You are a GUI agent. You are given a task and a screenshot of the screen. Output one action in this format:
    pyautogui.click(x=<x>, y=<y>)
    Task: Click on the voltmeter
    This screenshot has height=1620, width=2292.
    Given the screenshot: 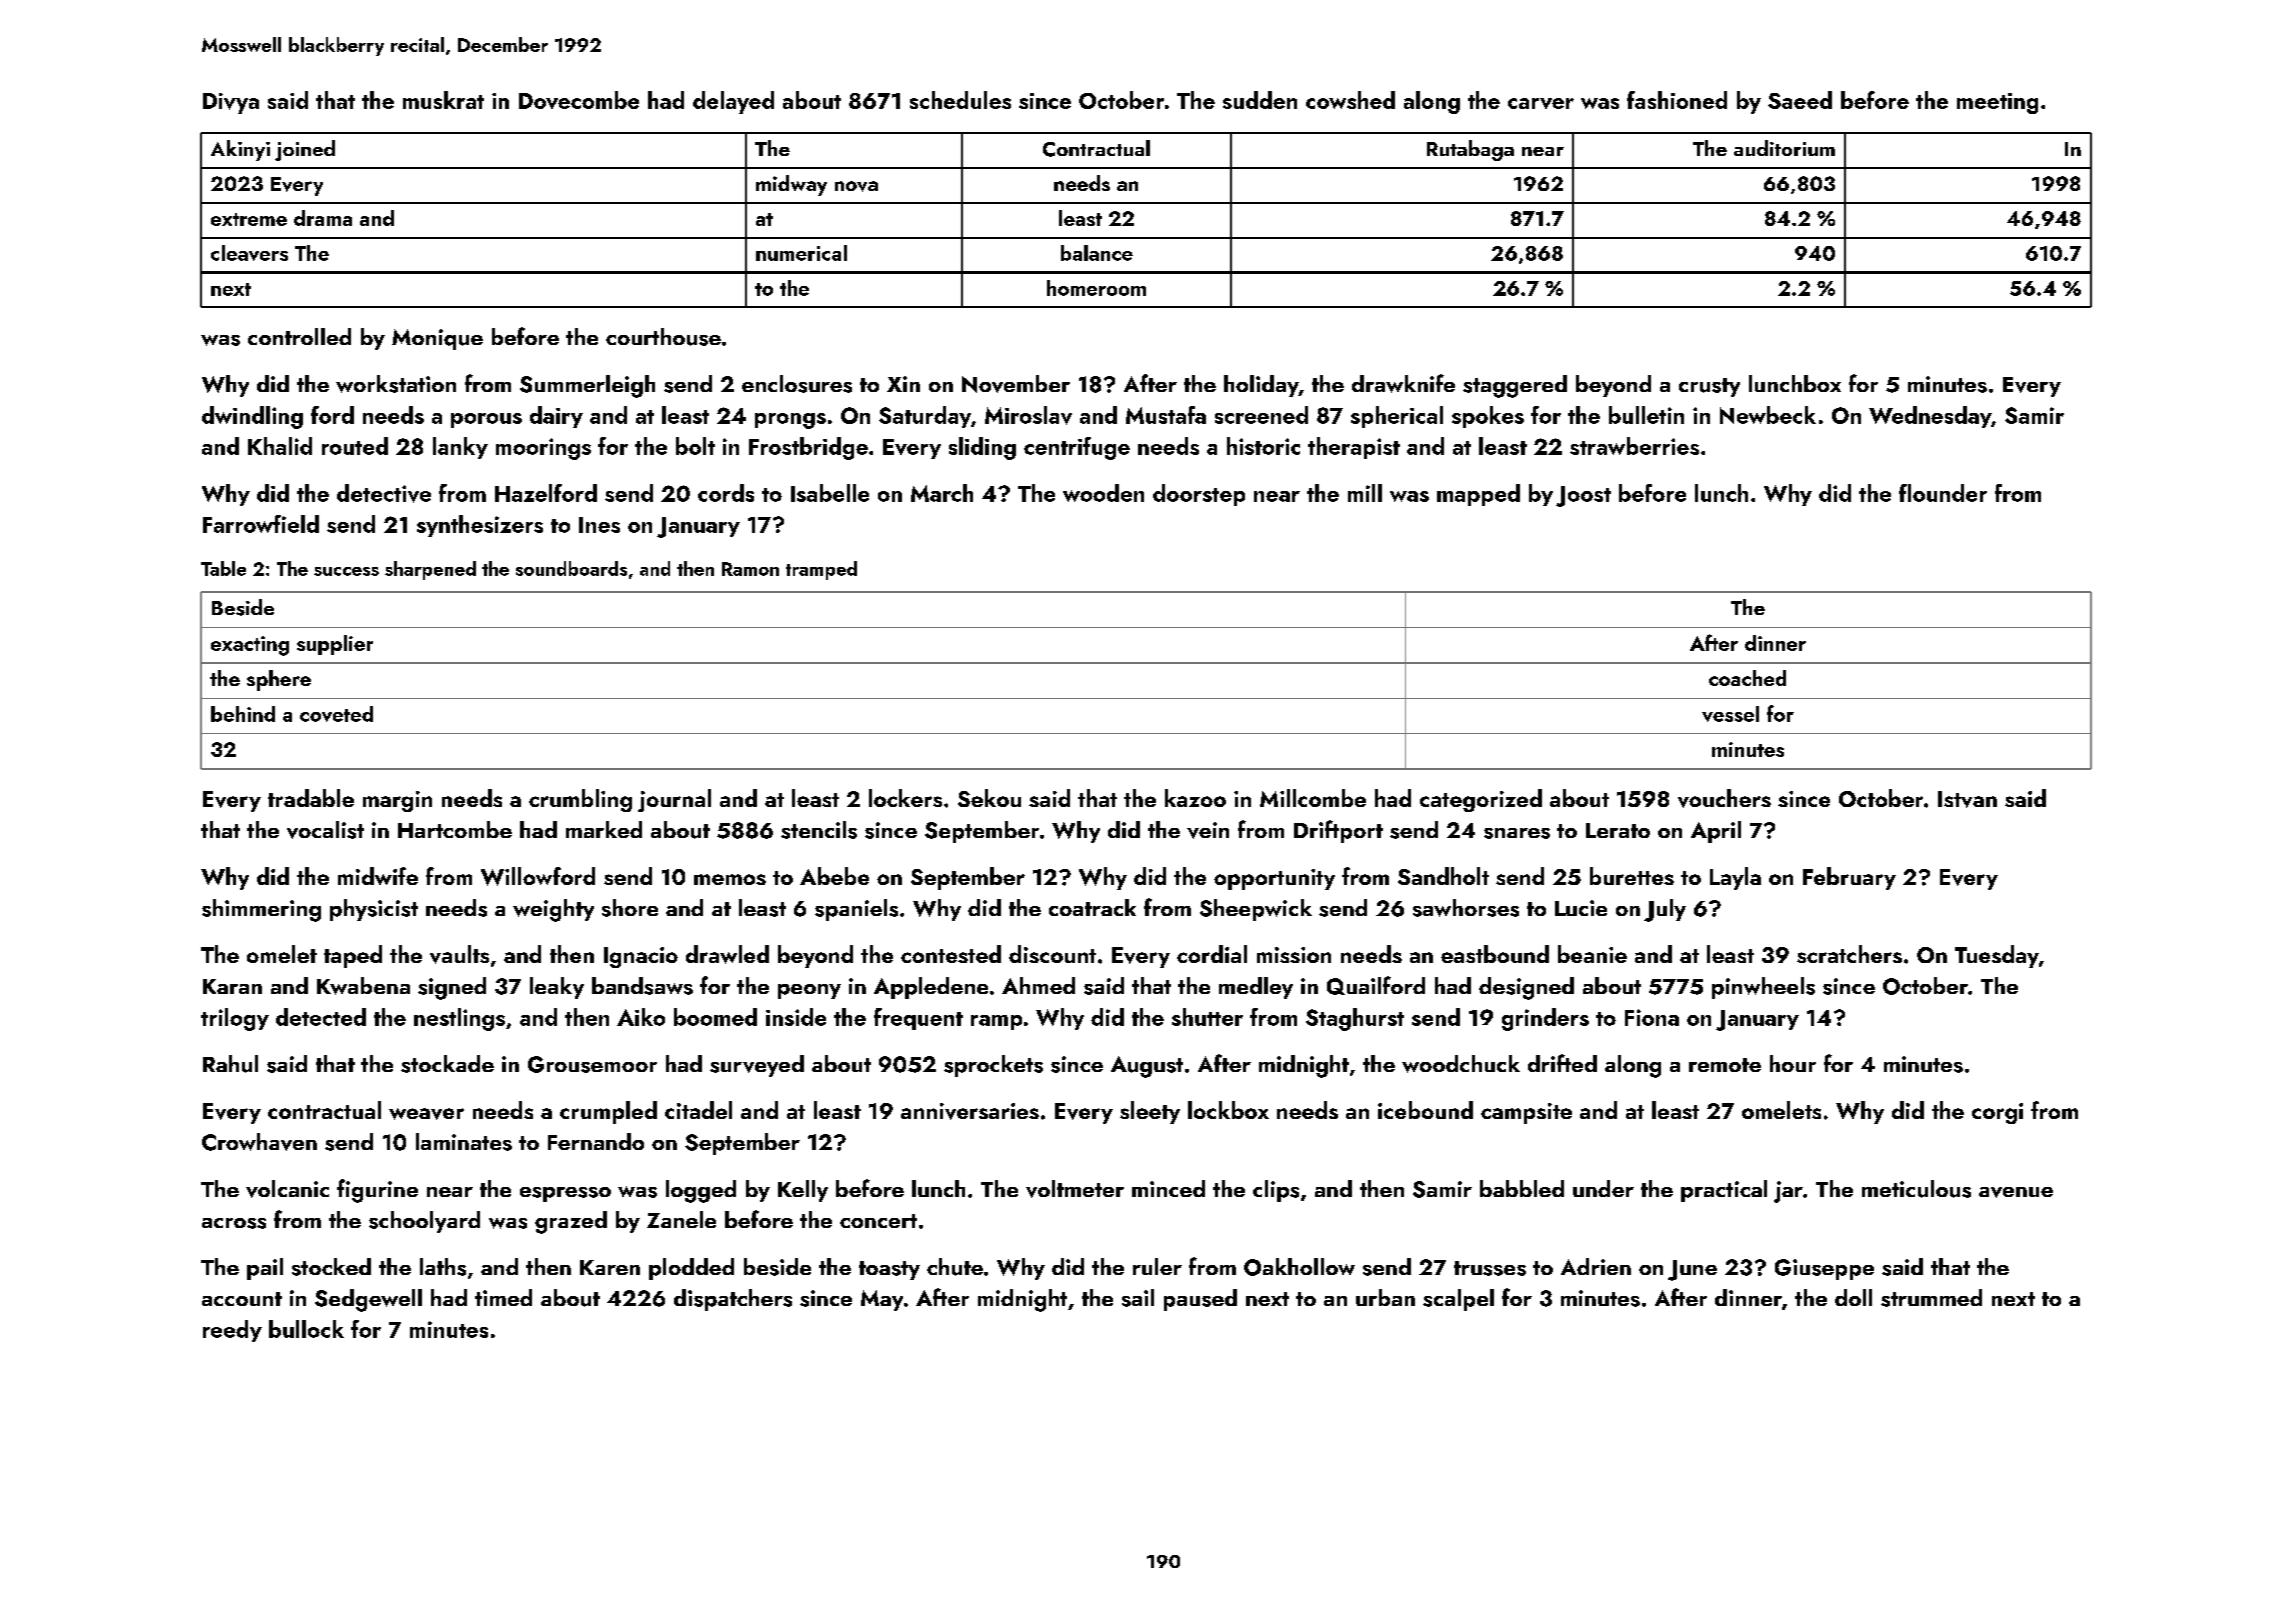 What is the action you would take?
    pyautogui.click(x=1075, y=1189)
